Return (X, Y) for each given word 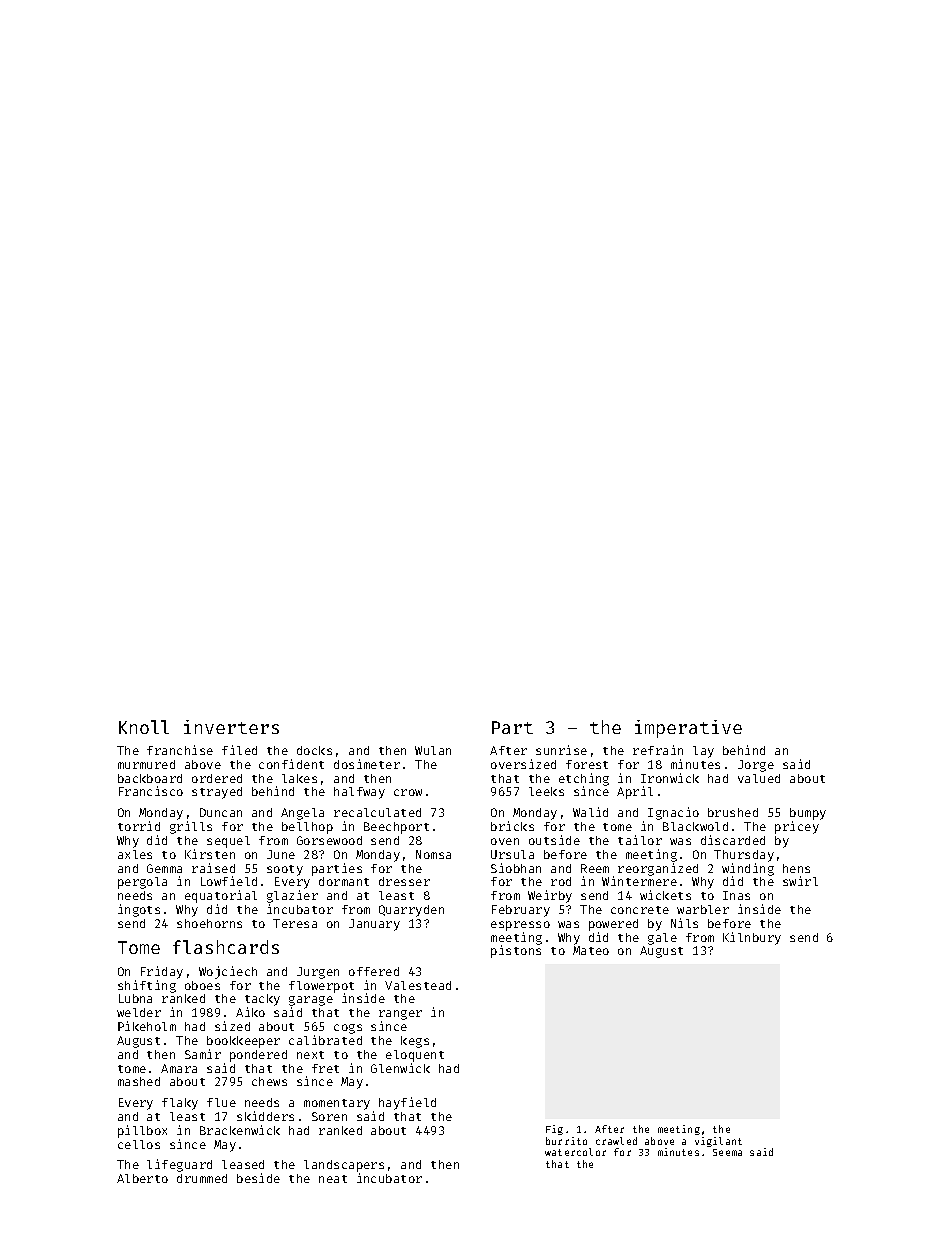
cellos (139, 1144)
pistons (516, 952)
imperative (688, 729)
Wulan (433, 750)
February (521, 911)
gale (662, 939)
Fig (554, 1130)
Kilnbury (752, 938)
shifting (147, 986)
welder (139, 1012)
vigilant (718, 1142)
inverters (231, 727)
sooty (285, 870)
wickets (665, 895)
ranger (400, 1015)
